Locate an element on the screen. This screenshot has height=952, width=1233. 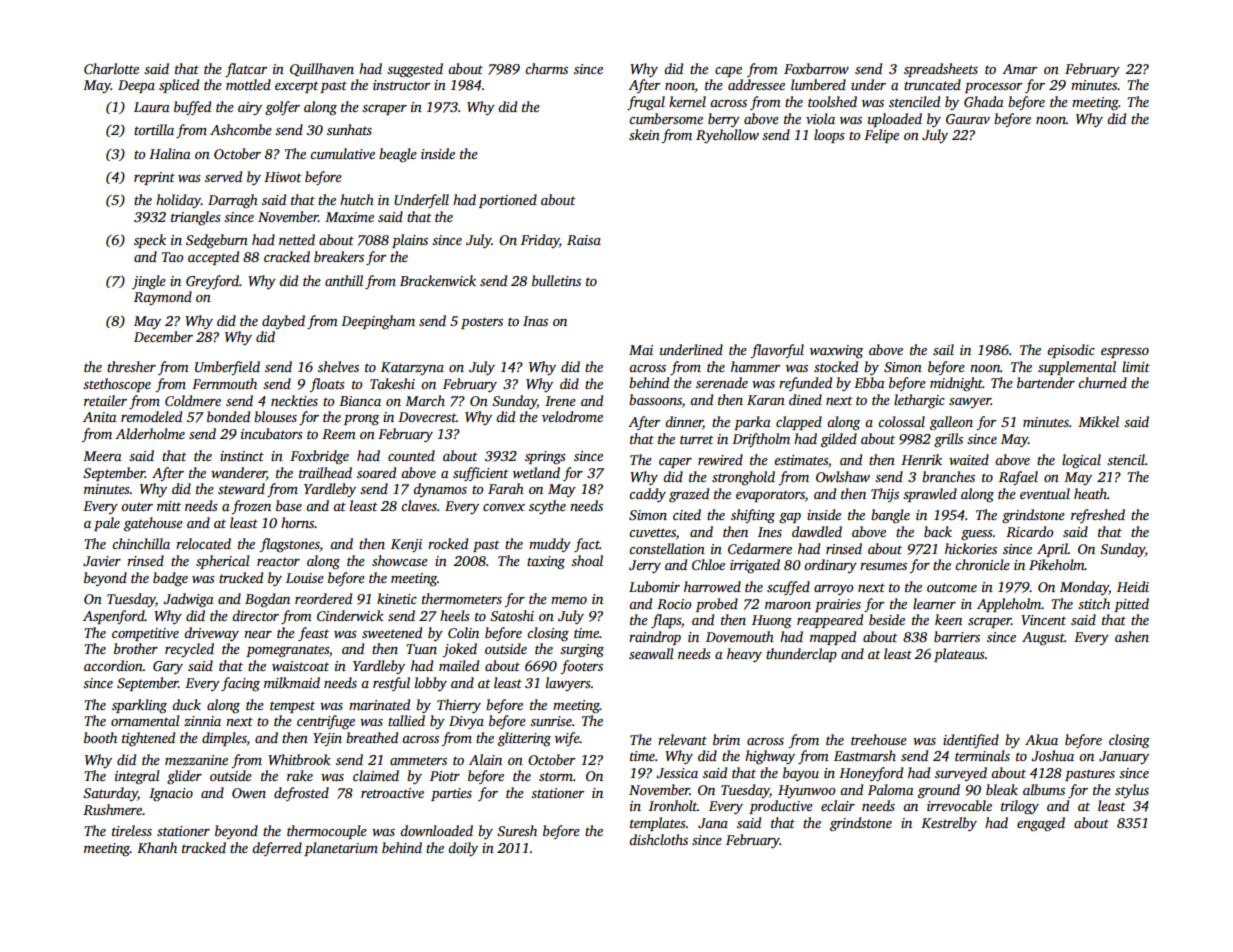
Charlotte is located at coordinates (111, 68).
